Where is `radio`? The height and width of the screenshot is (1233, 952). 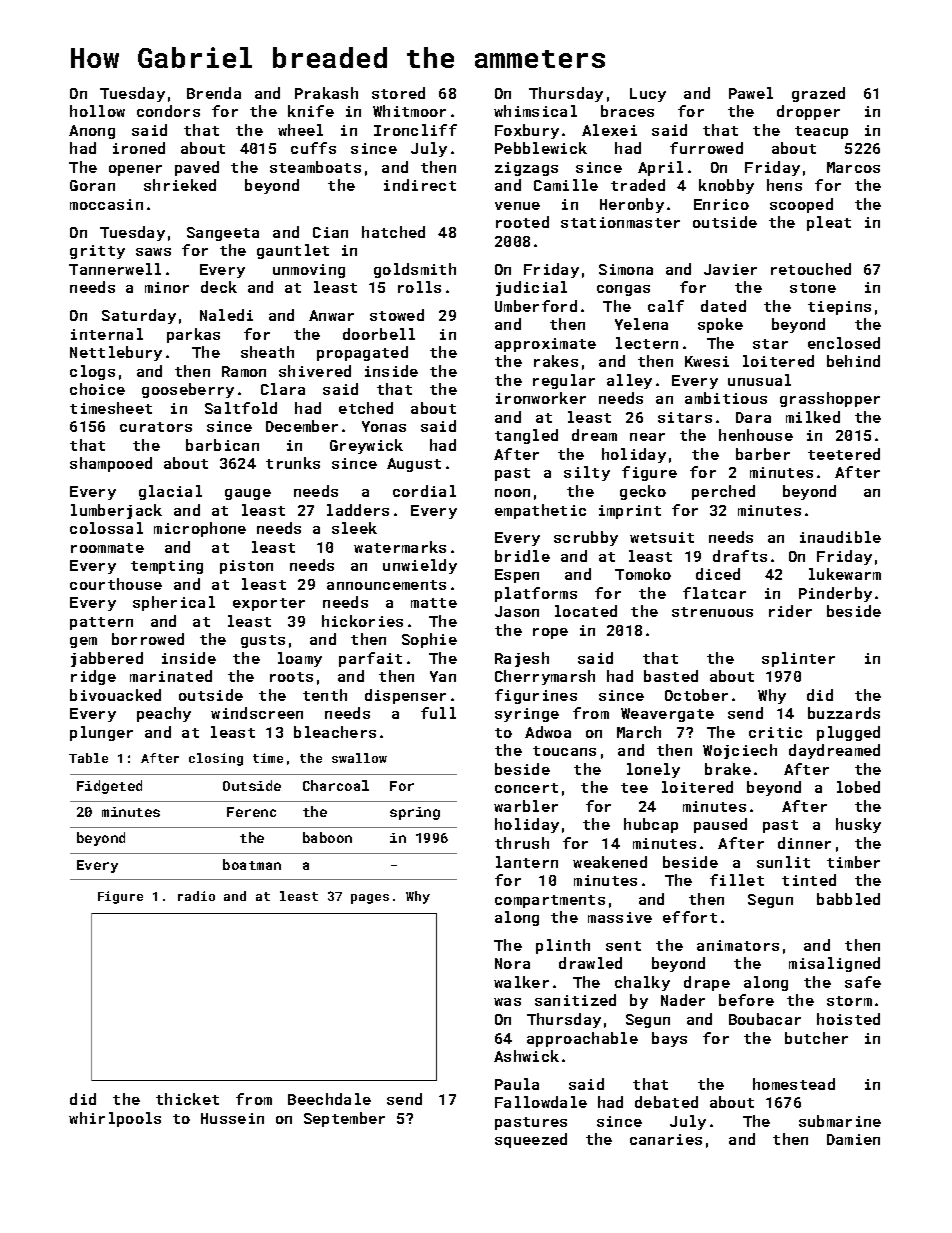 radio is located at coordinates (196, 896).
